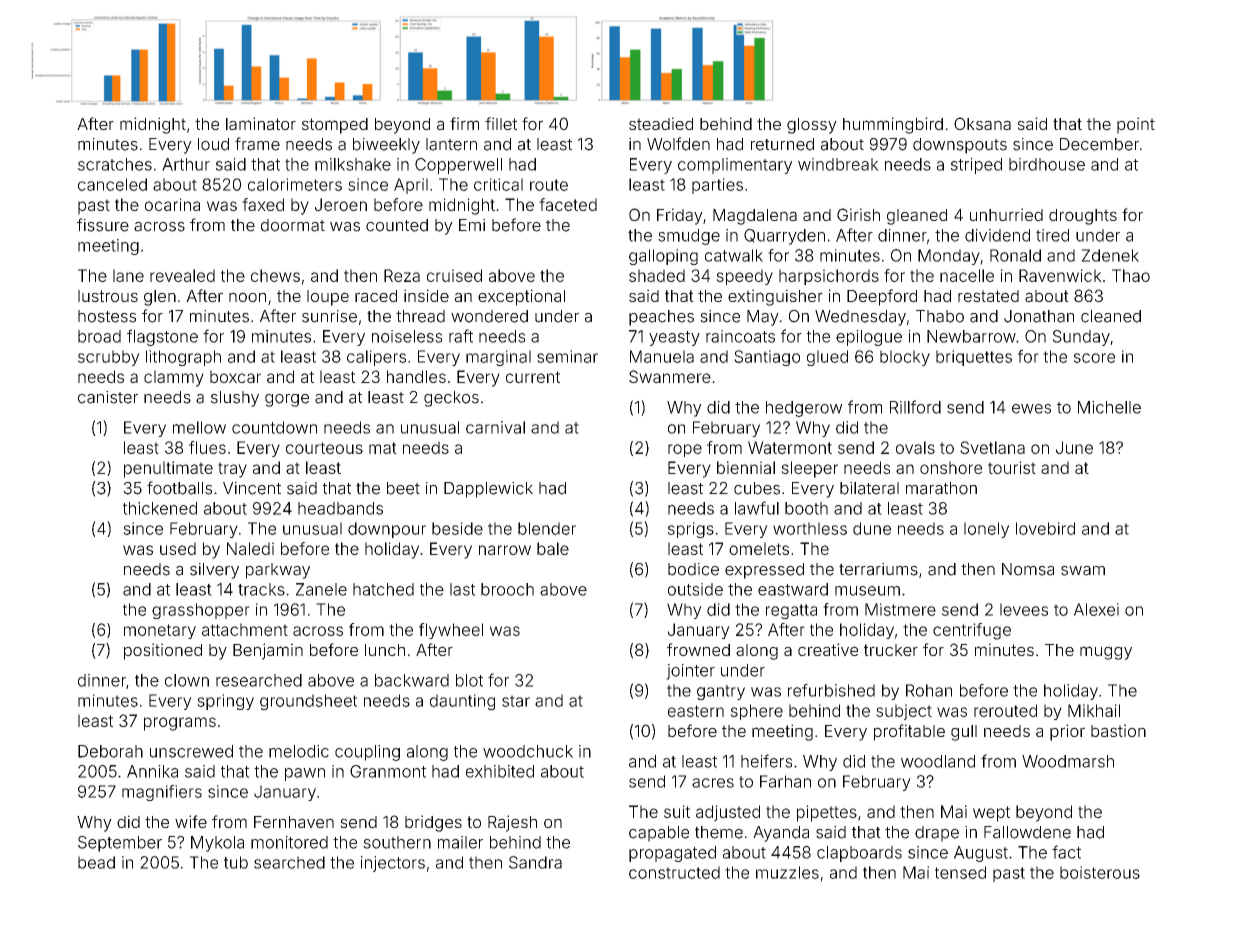 This screenshot has width=1233, height=952. I want to click on scratches, so click(115, 164).
